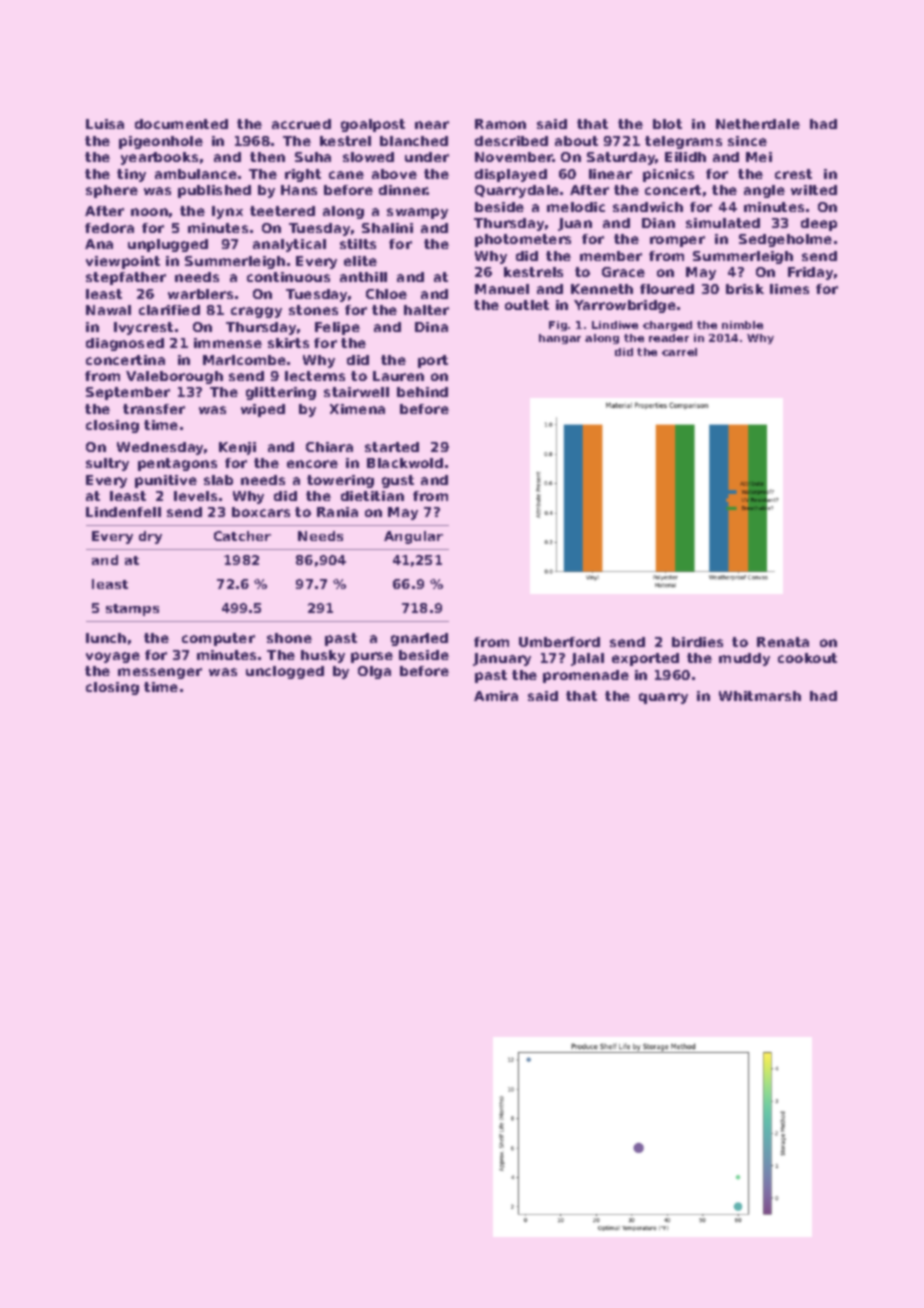 This page has height=1308, width=924. What do you see at coordinates (414, 141) in the page?
I see `blanched` at bounding box center [414, 141].
